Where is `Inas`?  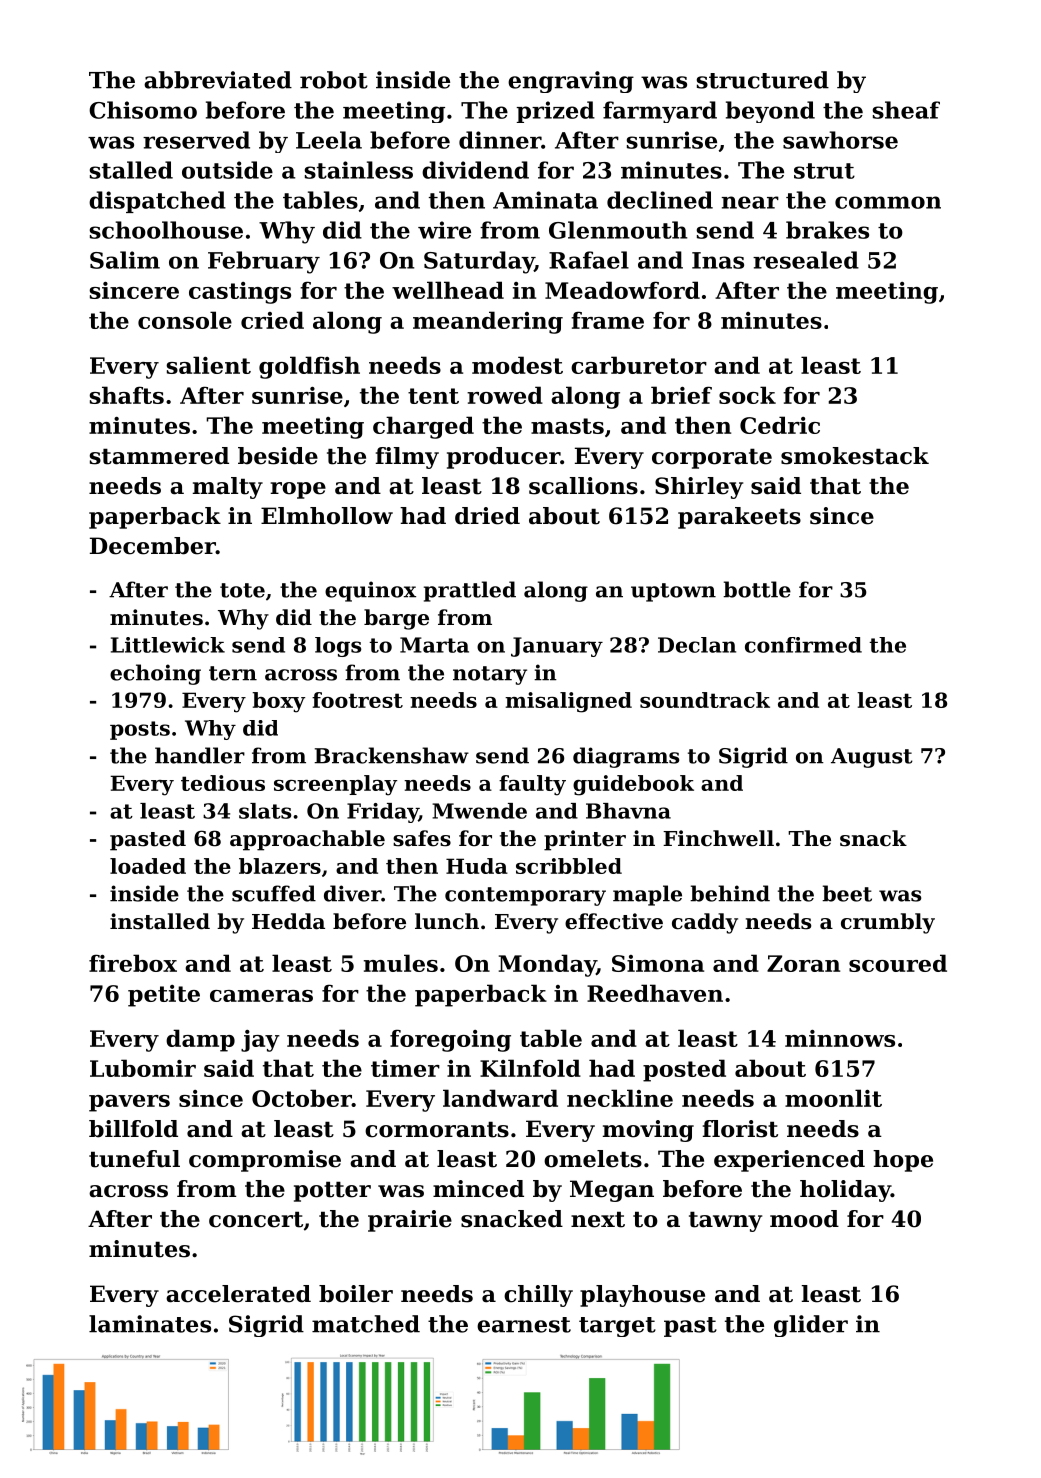 Inas is located at coordinates (718, 260).
